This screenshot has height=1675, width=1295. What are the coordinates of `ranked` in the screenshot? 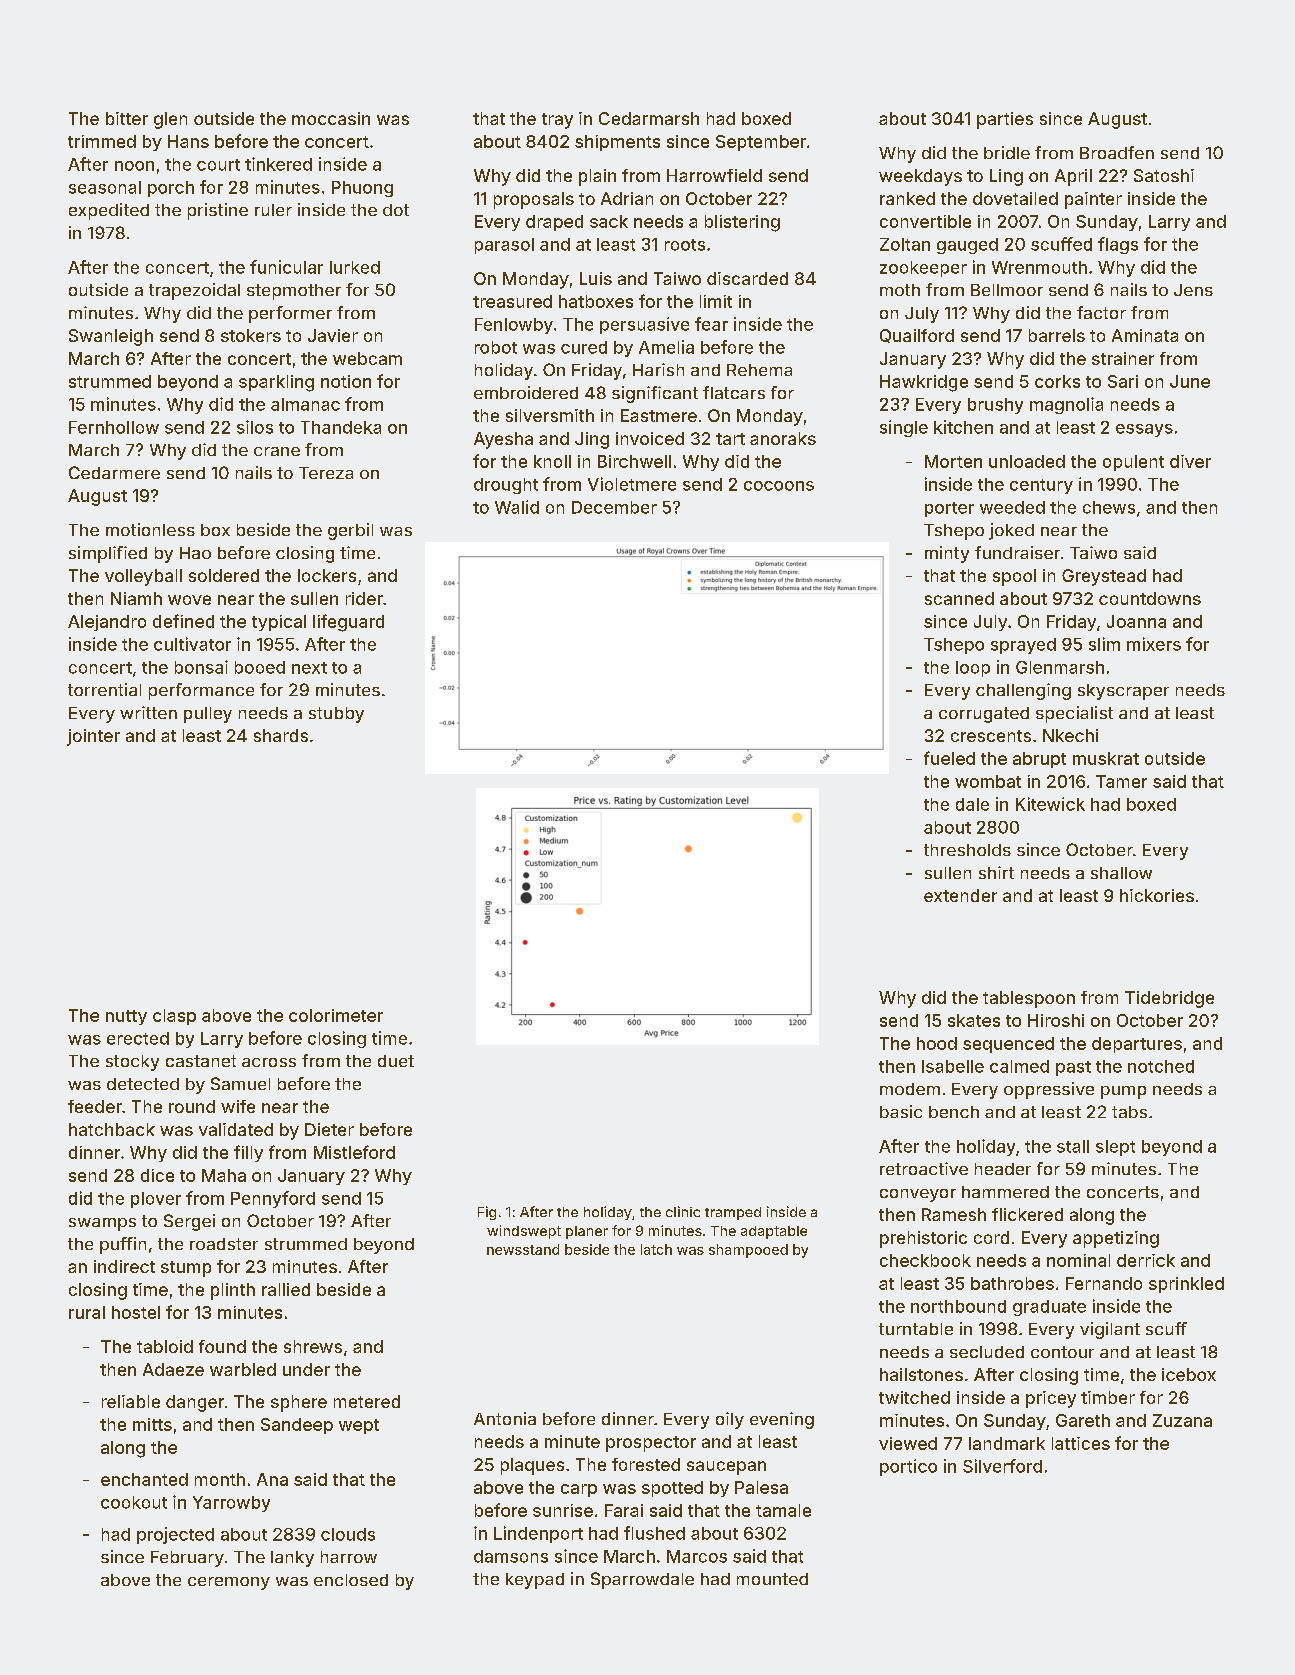 It's located at (907, 198).
